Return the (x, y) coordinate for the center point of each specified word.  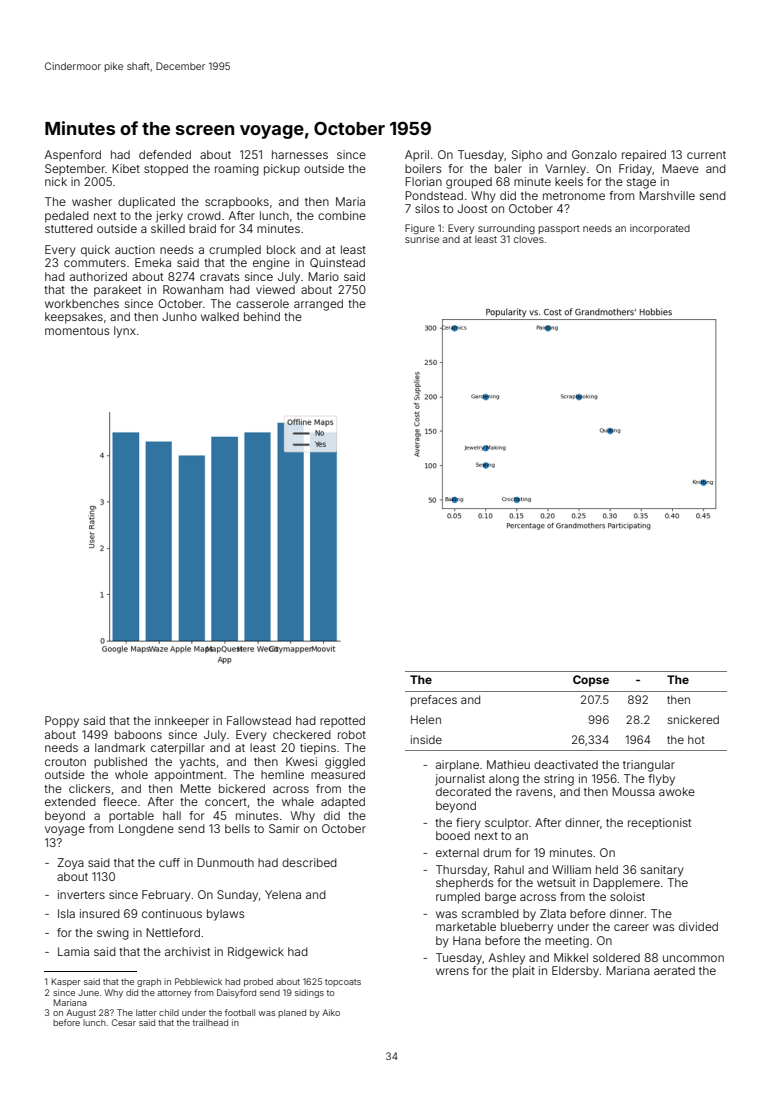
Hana (467, 940)
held (607, 869)
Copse (591, 681)
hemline (282, 774)
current (706, 155)
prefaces (434, 701)
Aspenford (72, 155)
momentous (77, 331)
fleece (120, 801)
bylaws (225, 915)
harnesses (300, 154)
